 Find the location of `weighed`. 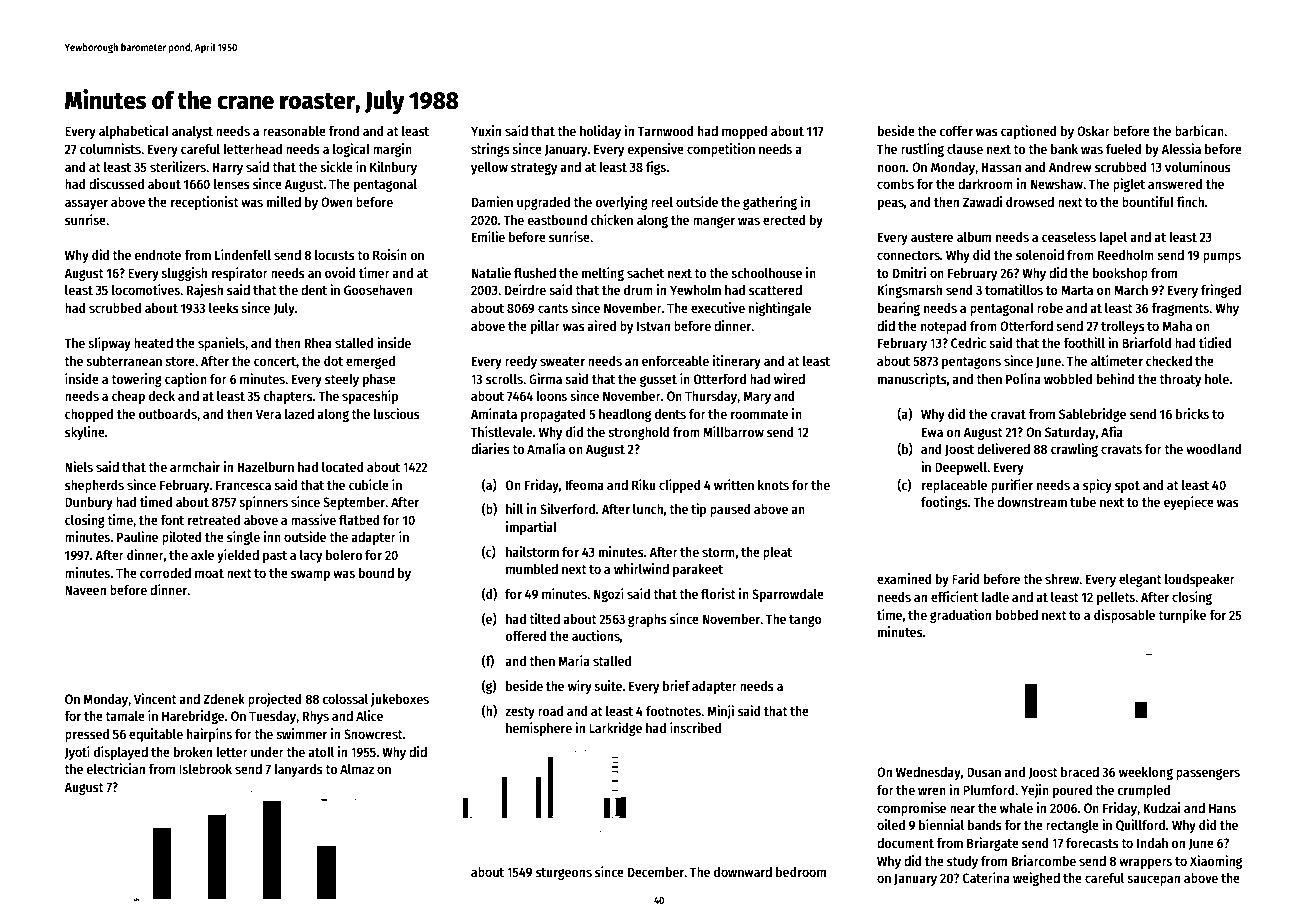

weighed is located at coordinates (1036, 879).
